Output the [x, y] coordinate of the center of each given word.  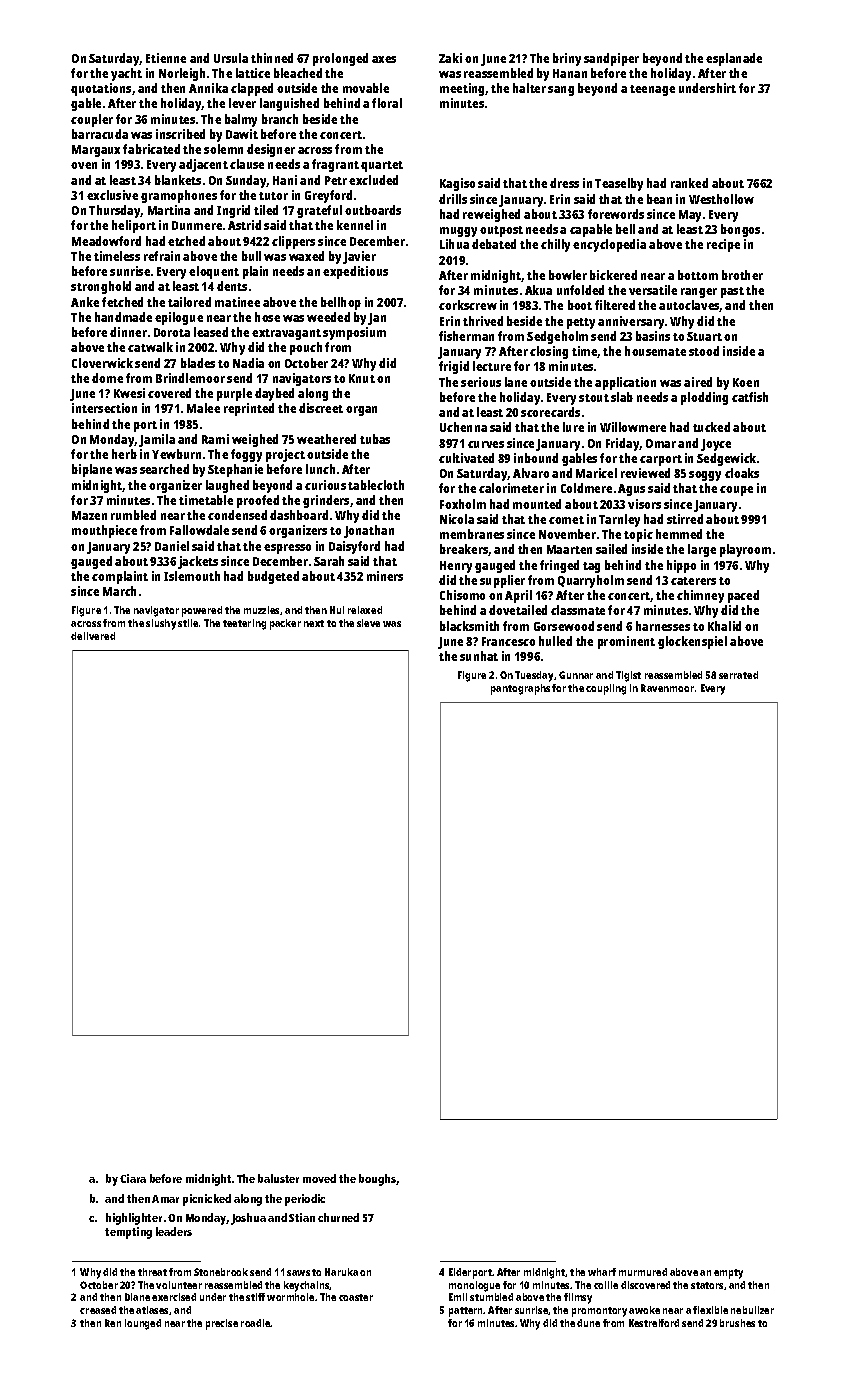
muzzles [261, 610]
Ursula [231, 58]
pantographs [520, 689]
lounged [143, 1324]
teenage [652, 90]
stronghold [101, 287]
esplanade [734, 59]
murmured [643, 1272]
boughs [377, 1180]
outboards [373, 210]
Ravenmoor [667, 688]
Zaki [450, 58]
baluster [278, 1178]
